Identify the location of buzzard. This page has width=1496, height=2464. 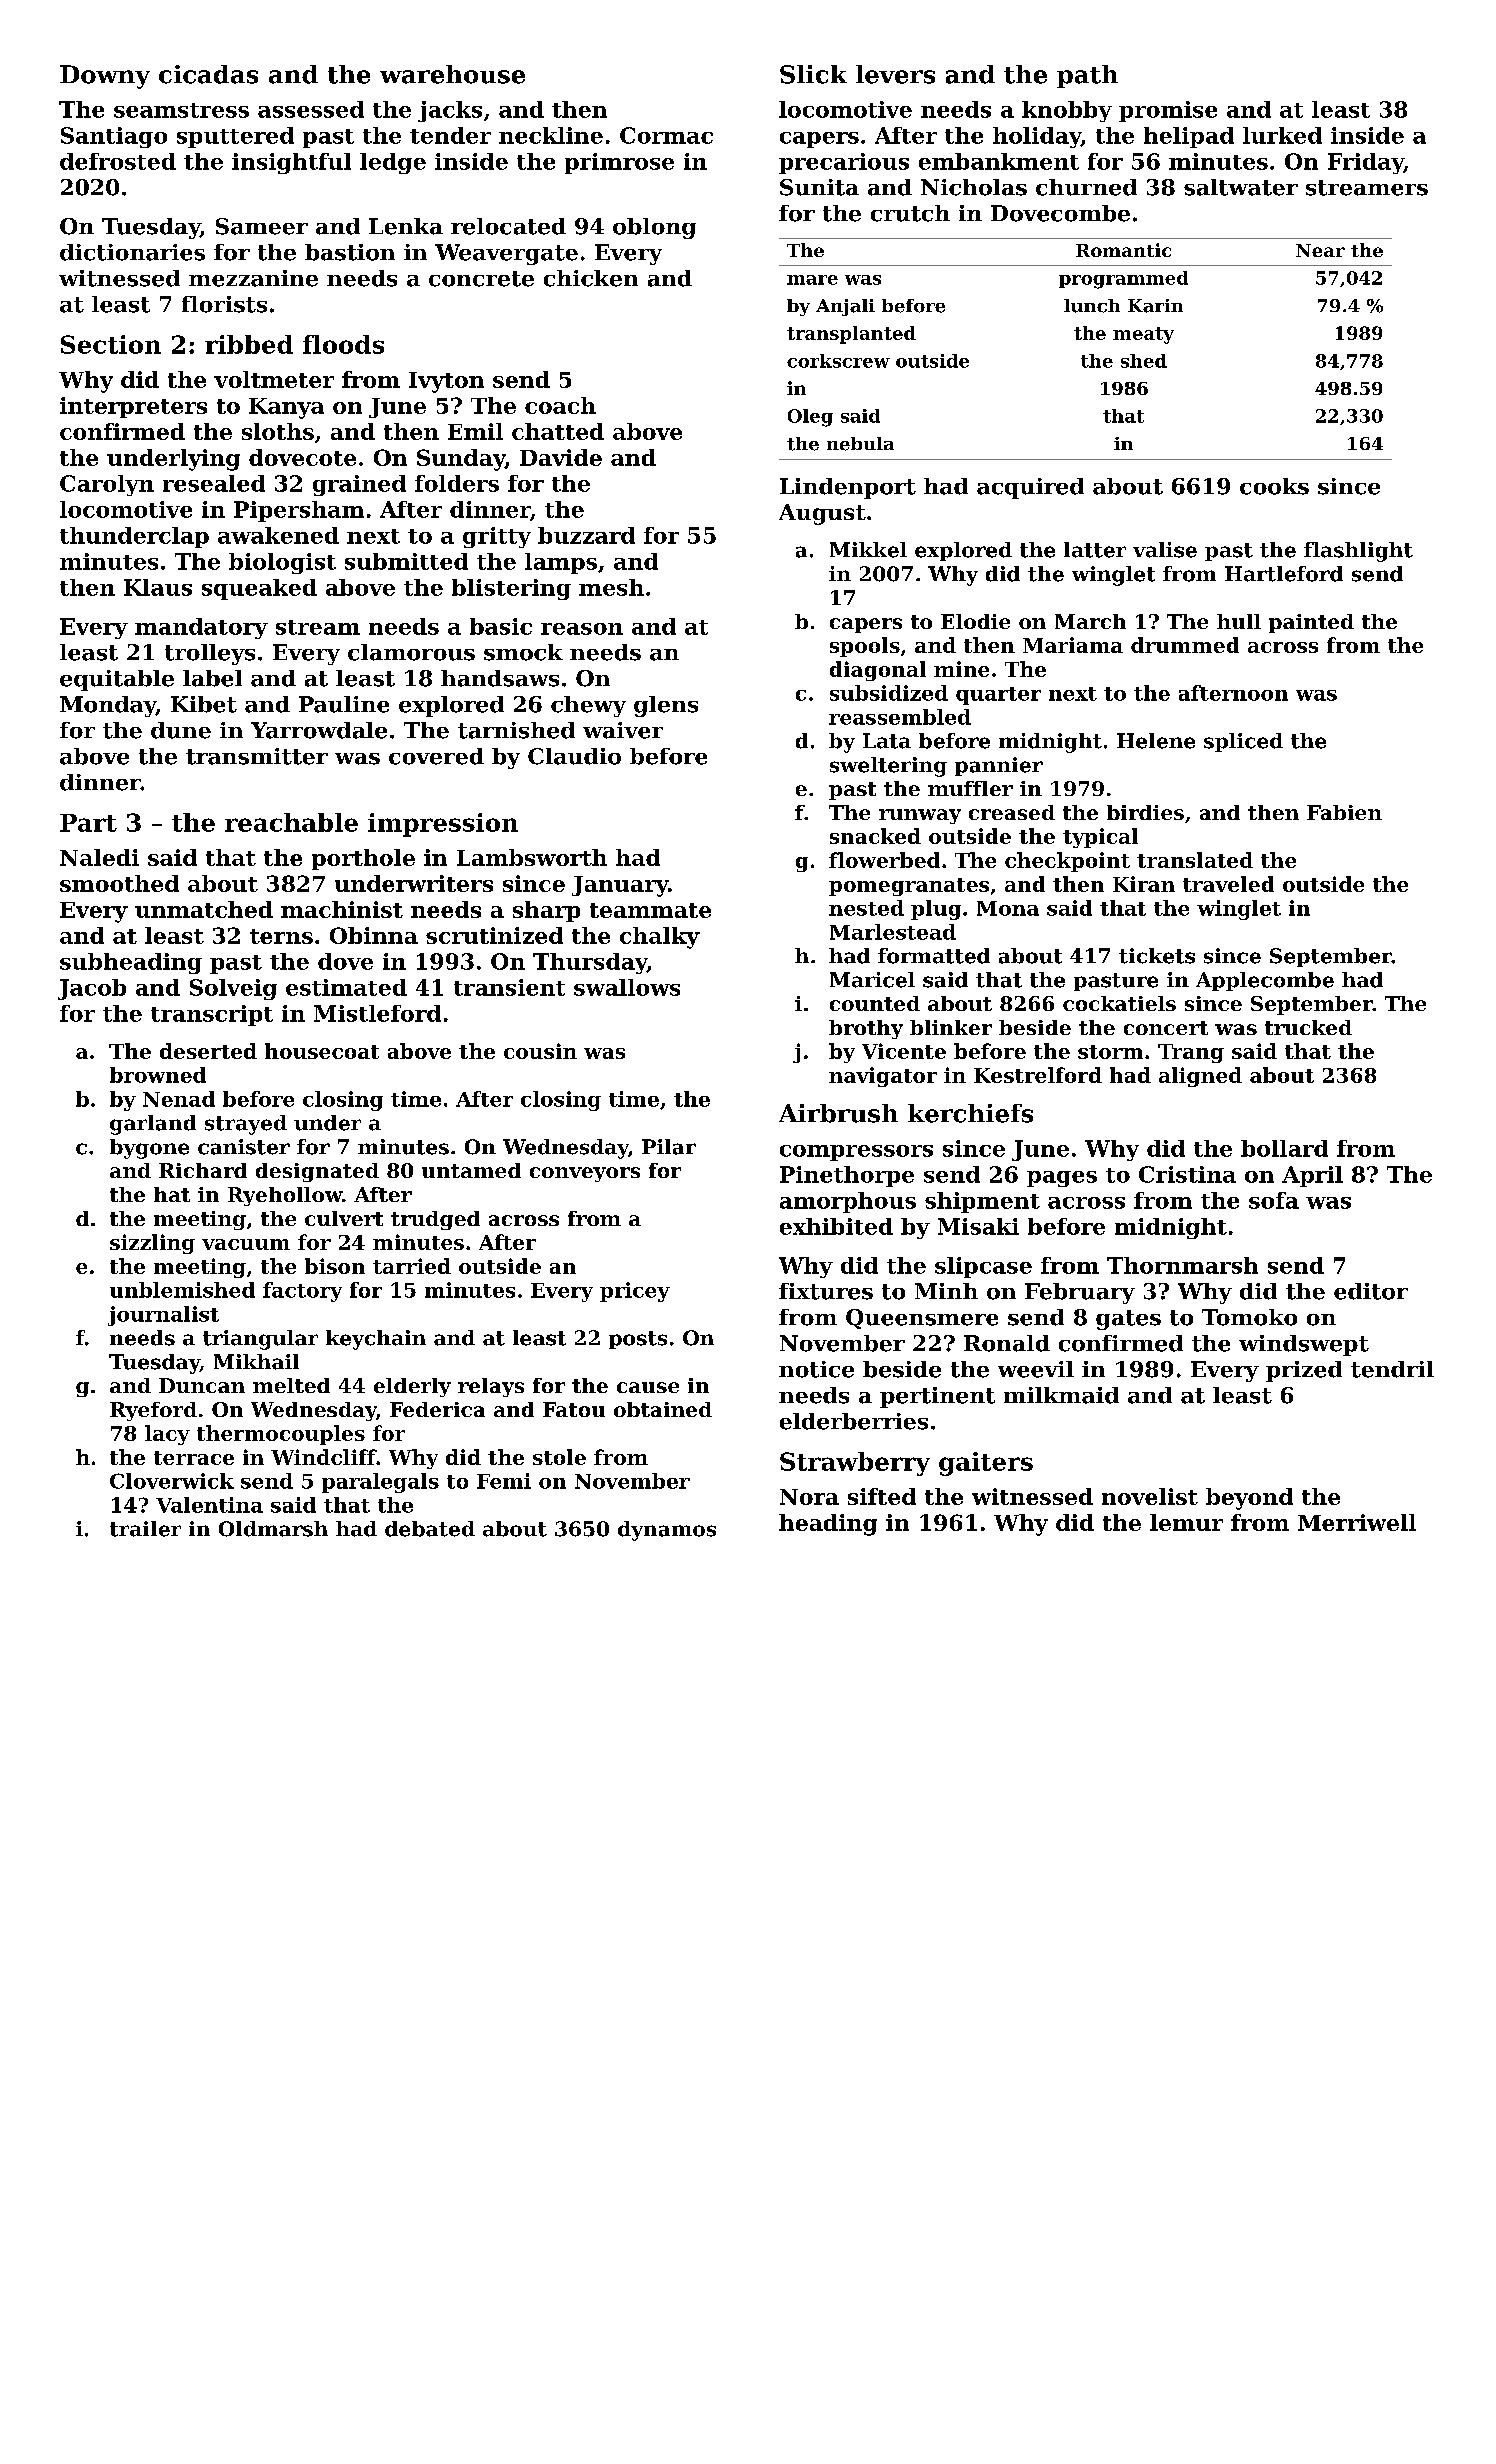
(586, 535).
